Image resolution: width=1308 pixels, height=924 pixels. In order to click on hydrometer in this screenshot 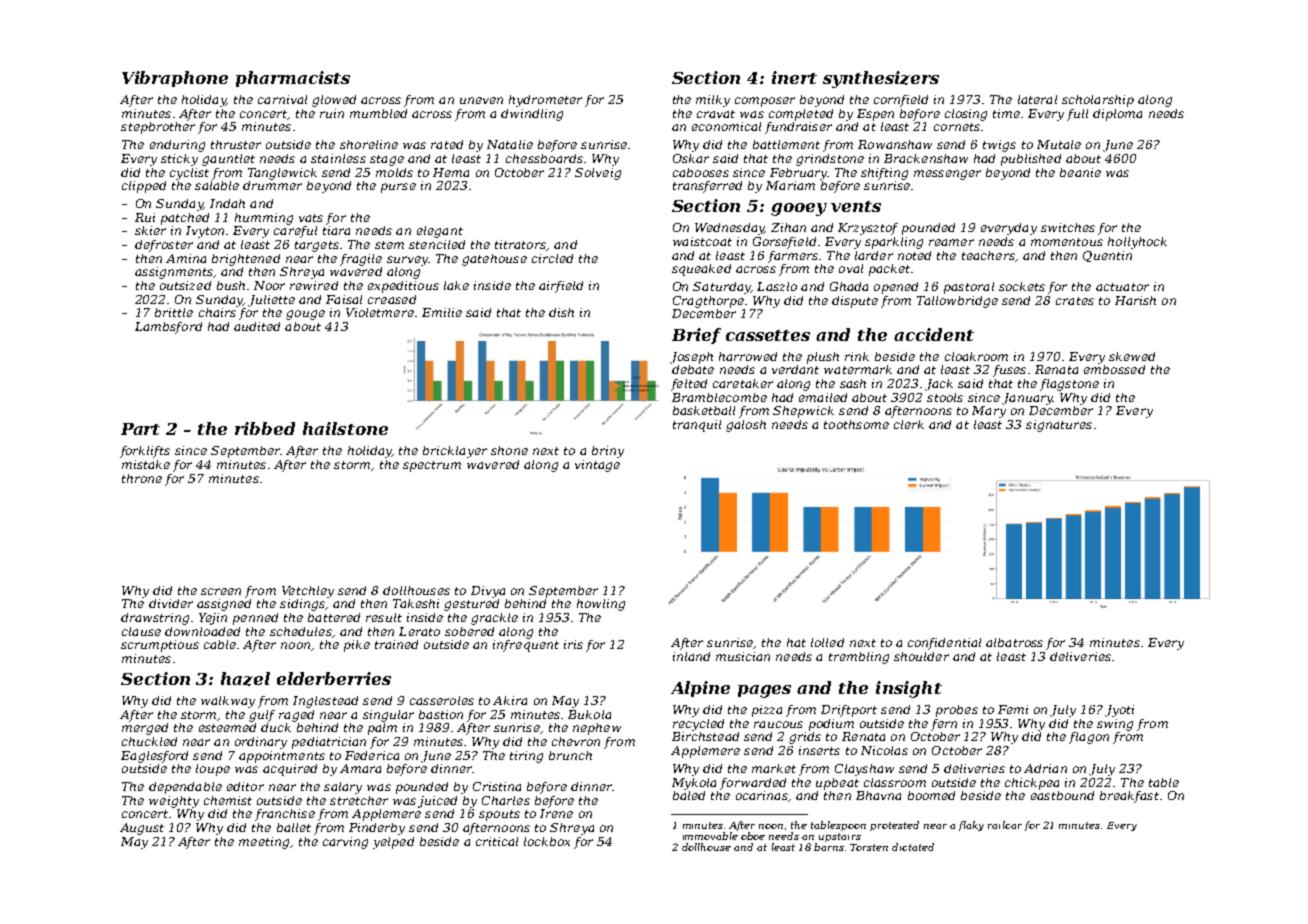, I will do `click(545, 101)`.
